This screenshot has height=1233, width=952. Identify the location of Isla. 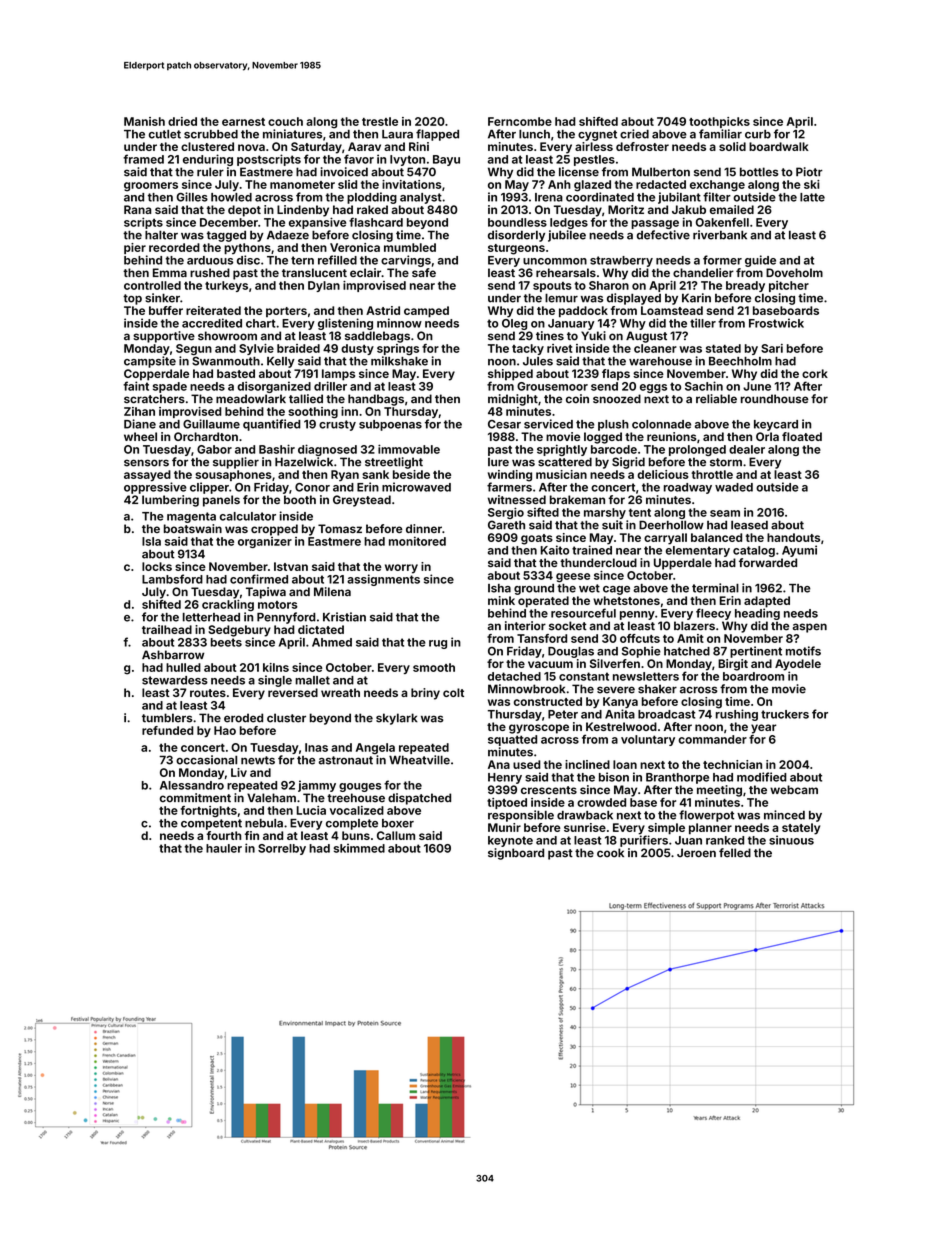
(151, 541).
